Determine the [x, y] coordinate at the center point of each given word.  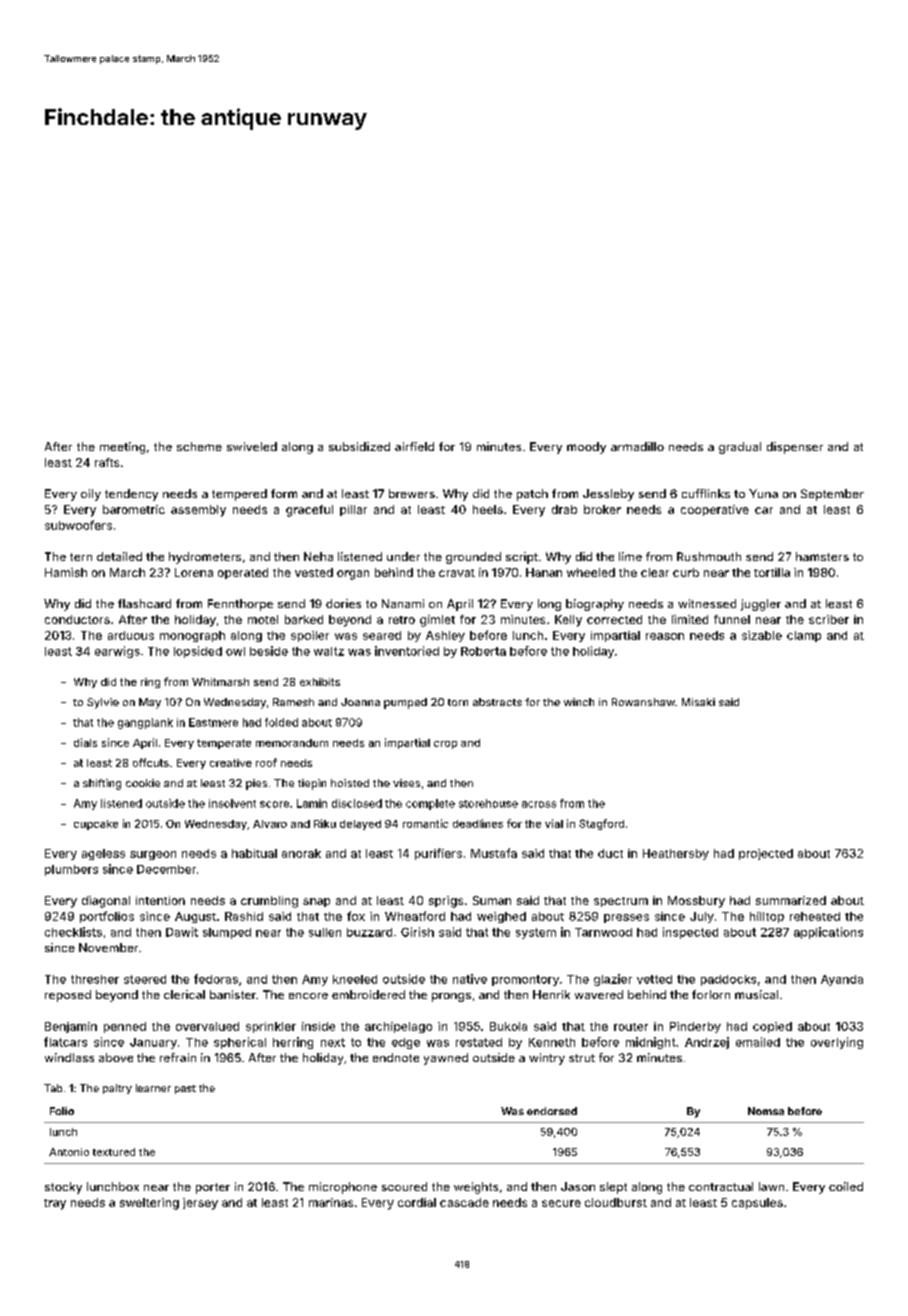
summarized [791, 900]
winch [579, 702]
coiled [846, 1186]
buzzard [369, 932]
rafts [107, 462]
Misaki [698, 702]
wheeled [591, 572]
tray [55, 1204]
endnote [396, 1057]
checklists [73, 932]
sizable [762, 635]
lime [630, 556]
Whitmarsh [220, 682]
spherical [240, 1043]
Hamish [66, 572]
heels [488, 509]
